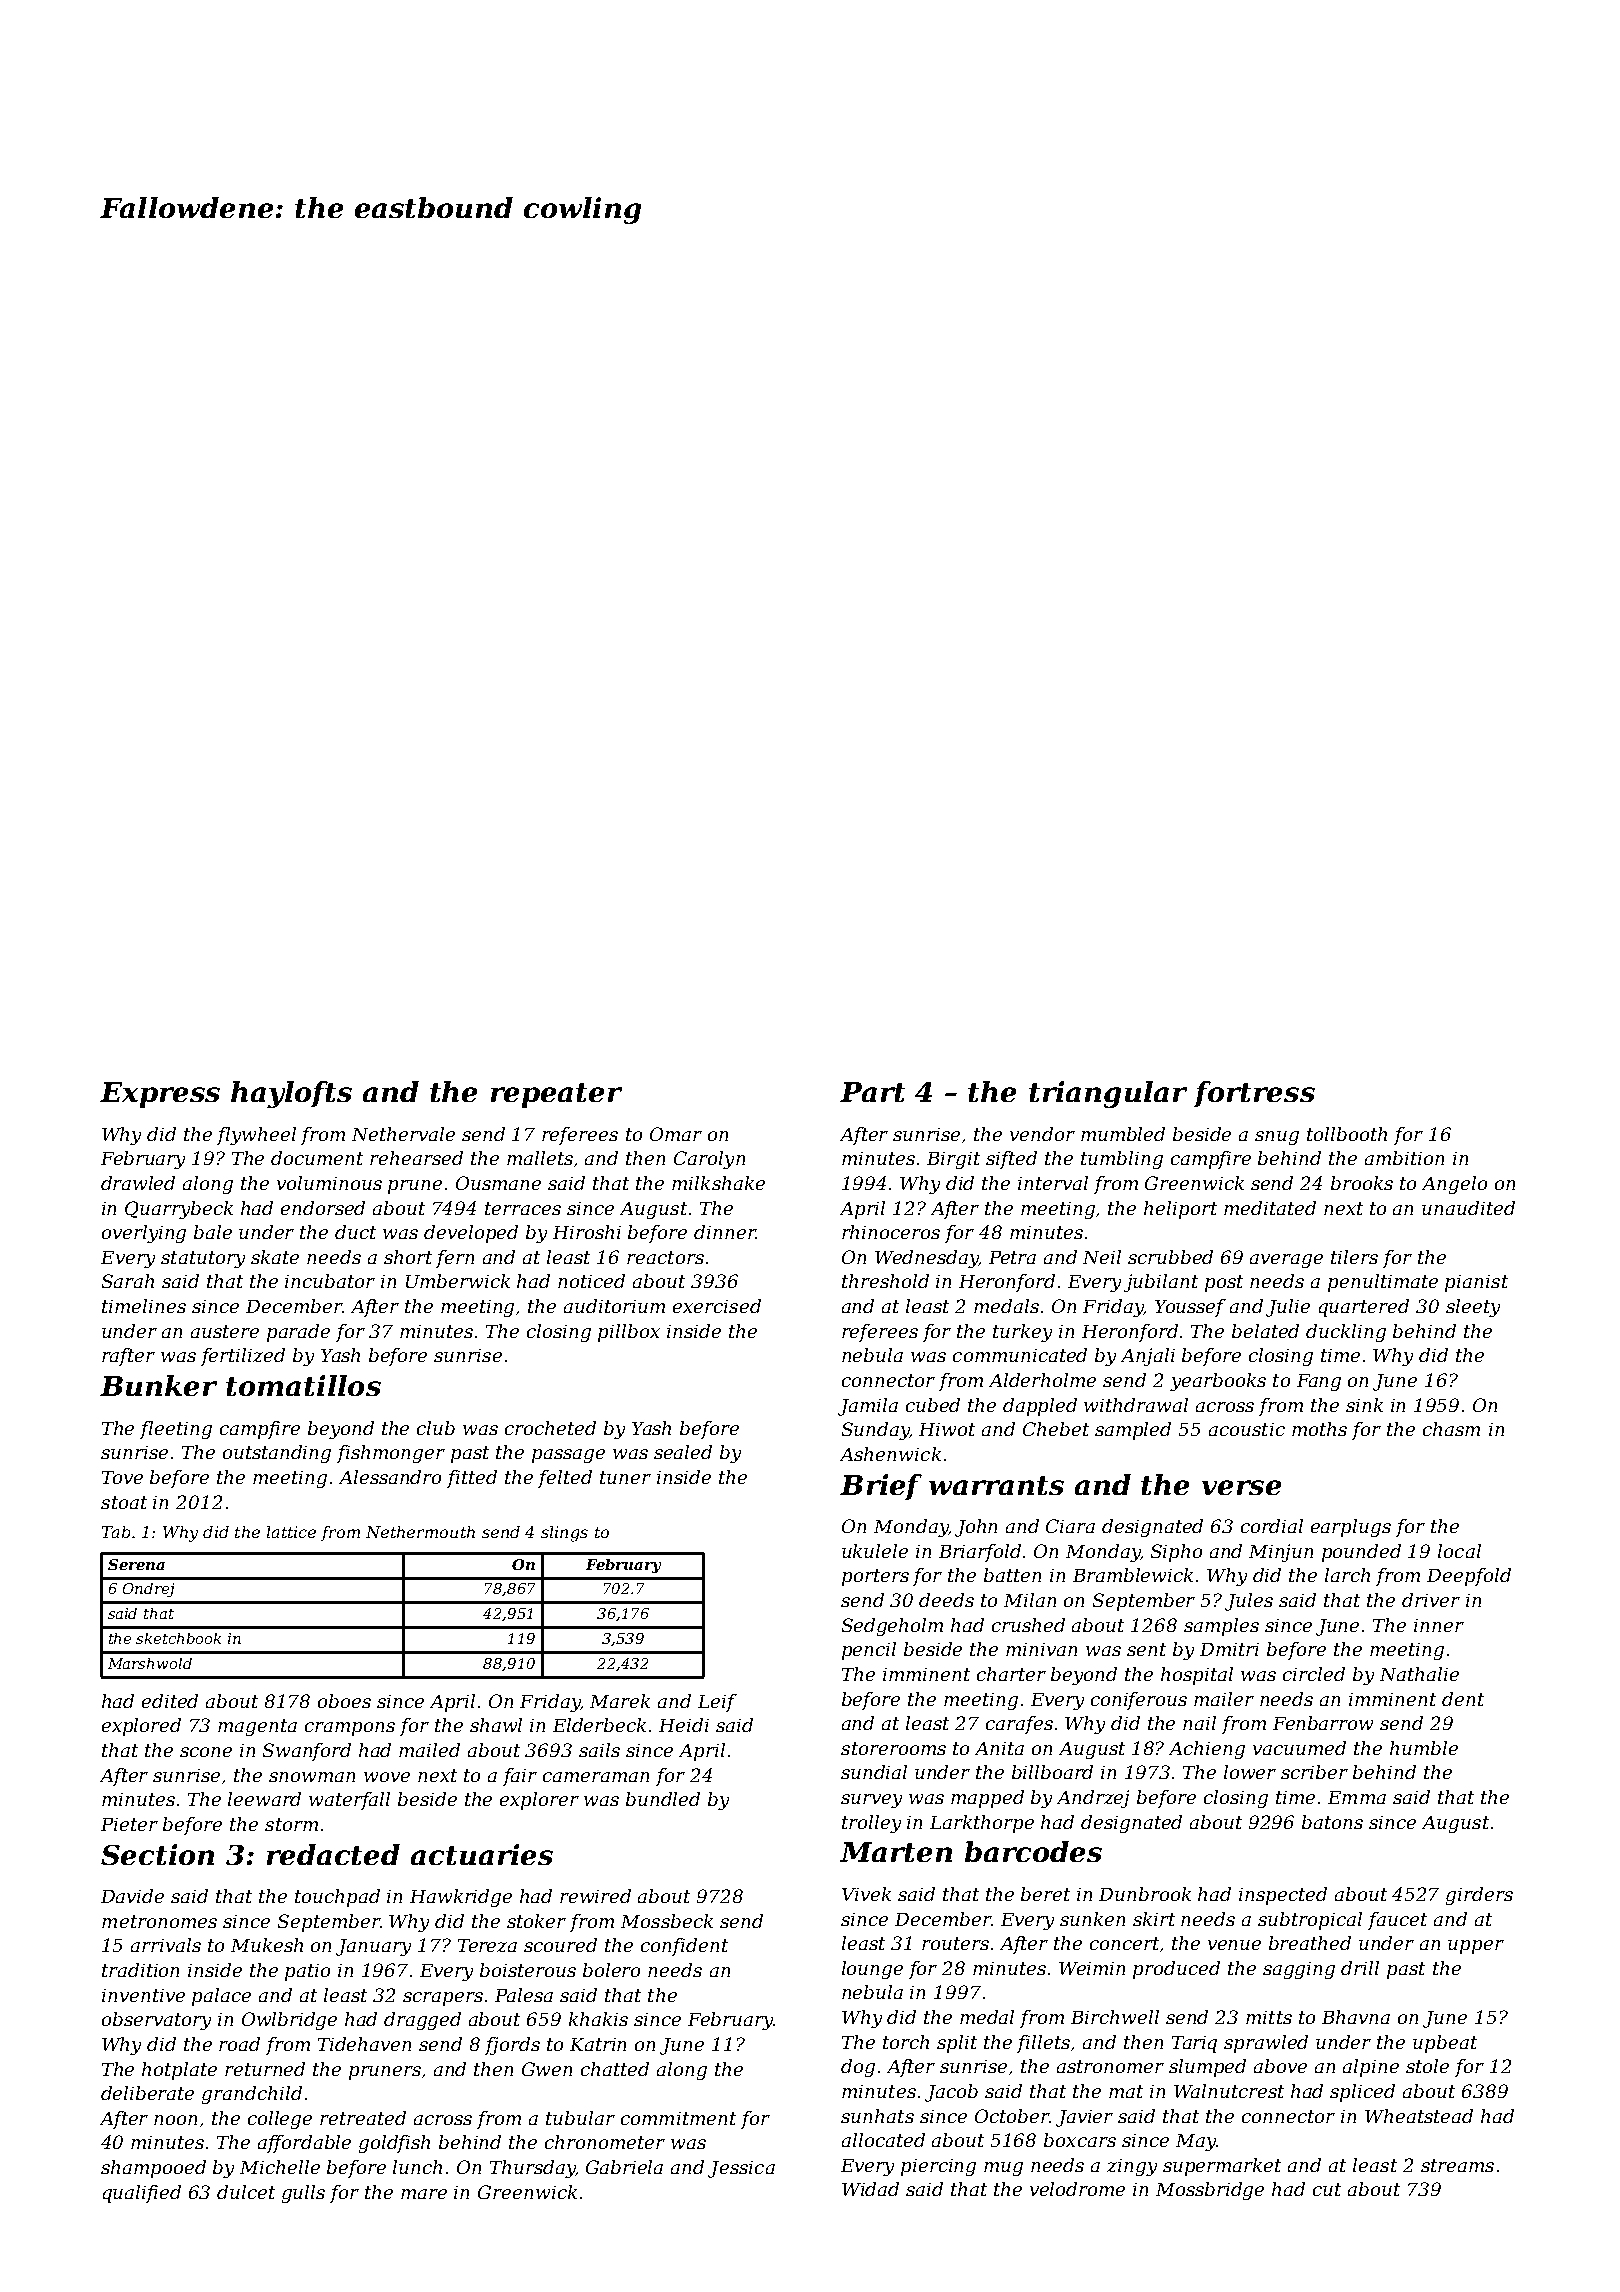  Describe the element at coordinates (257, 1727) in the screenshot. I see `magenta` at that location.
